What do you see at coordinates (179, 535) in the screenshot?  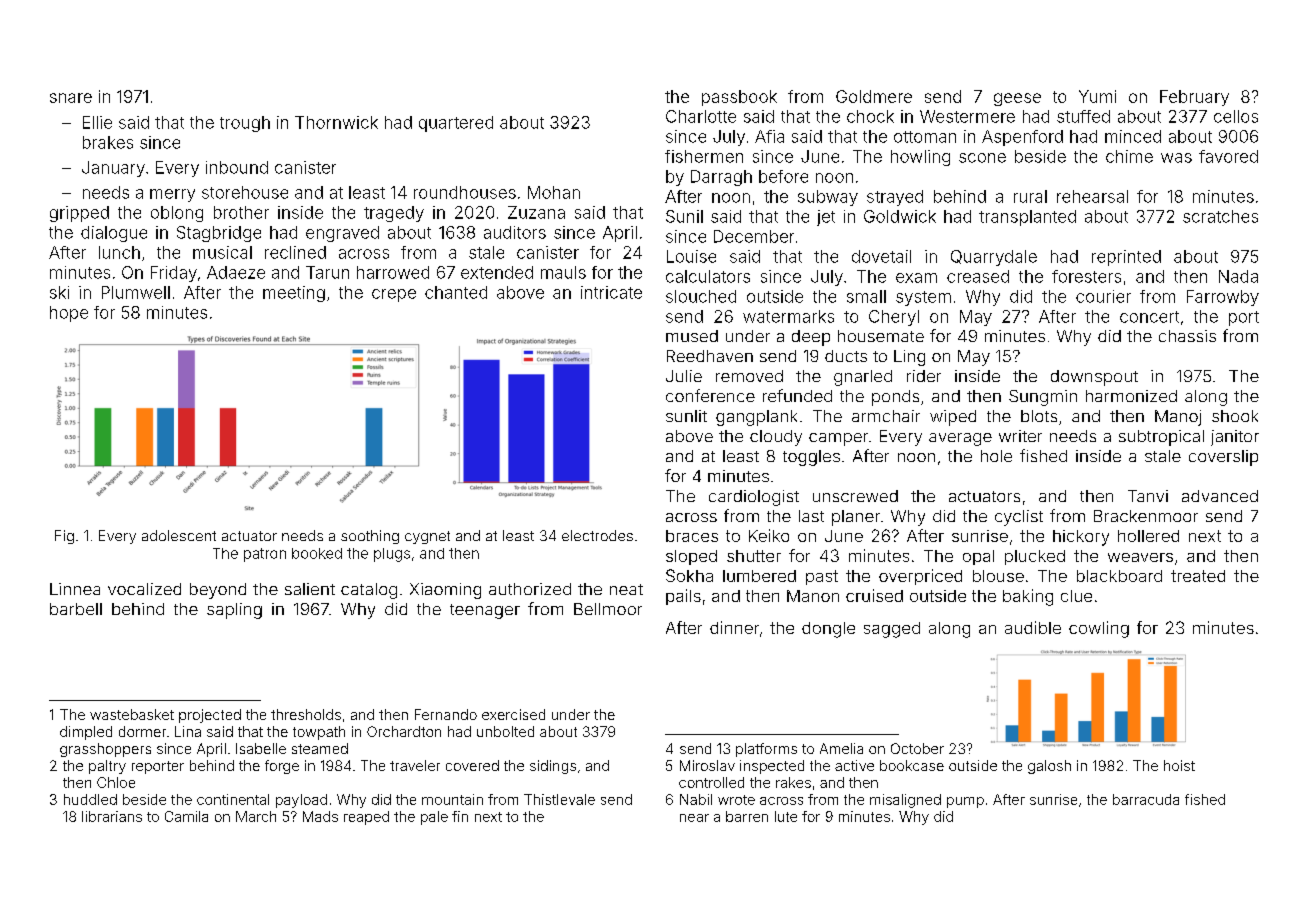 I see `adolescent` at bounding box center [179, 535].
